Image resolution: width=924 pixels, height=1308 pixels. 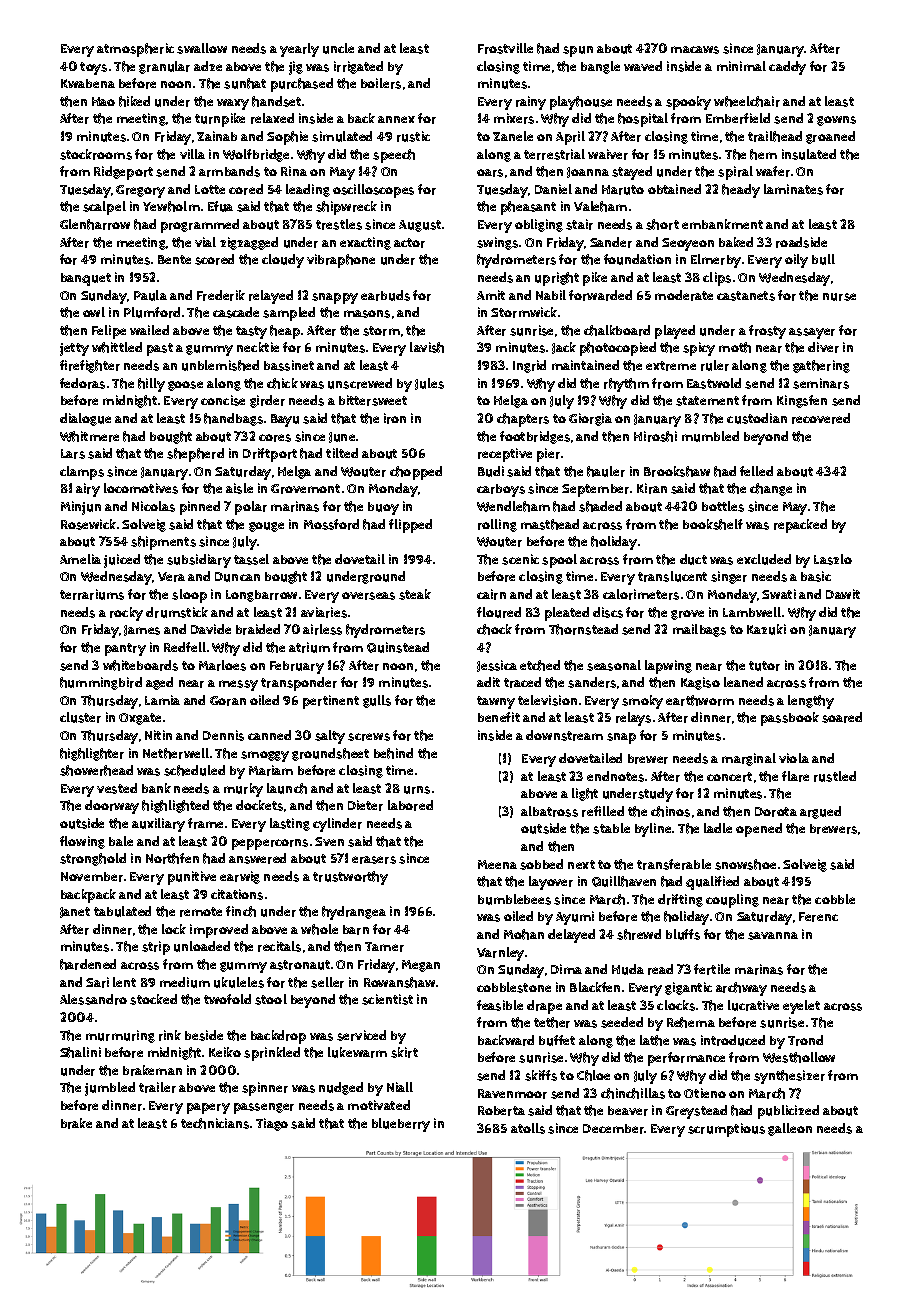 I want to click on diver, so click(x=823, y=347).
